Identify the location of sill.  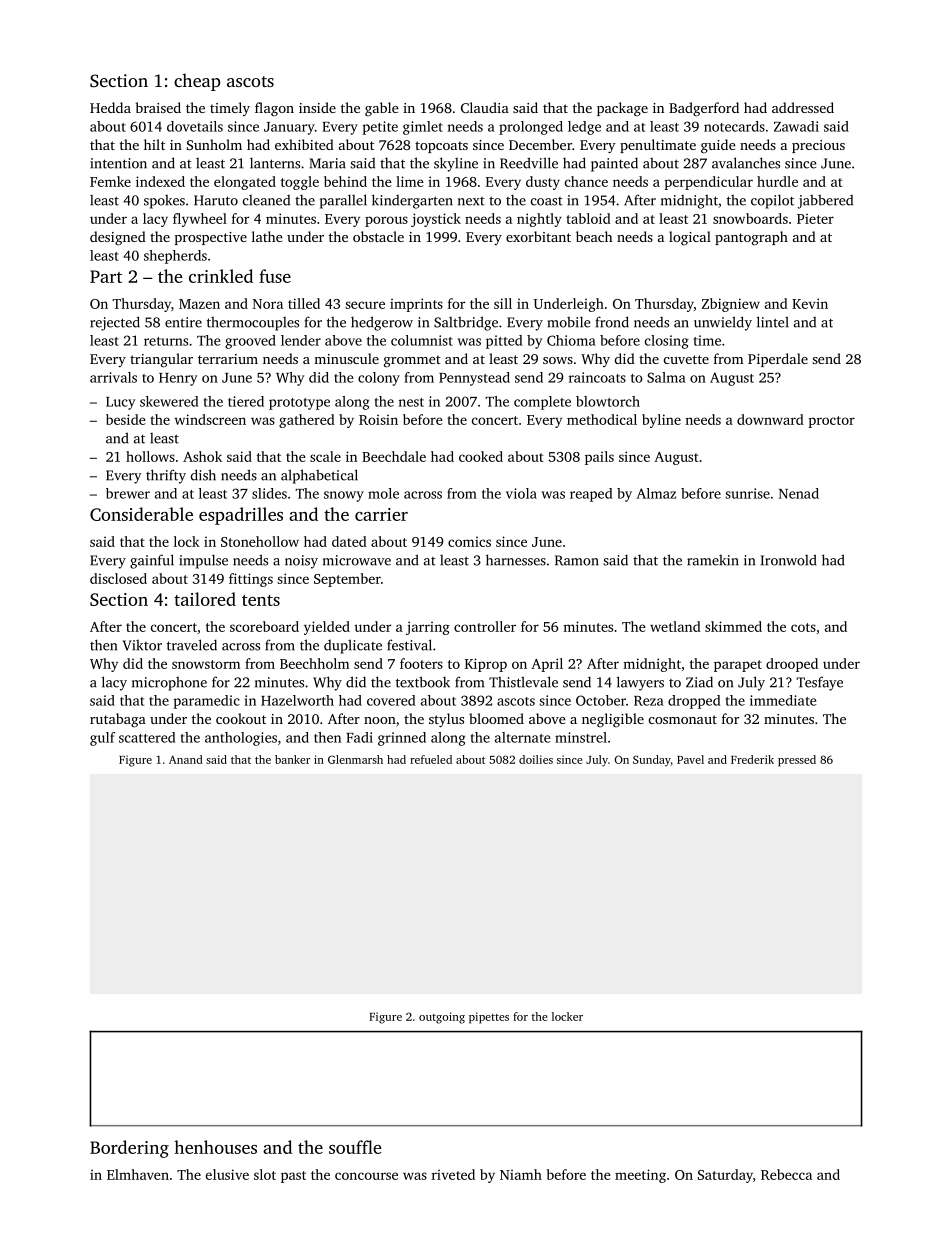
(503, 303).
